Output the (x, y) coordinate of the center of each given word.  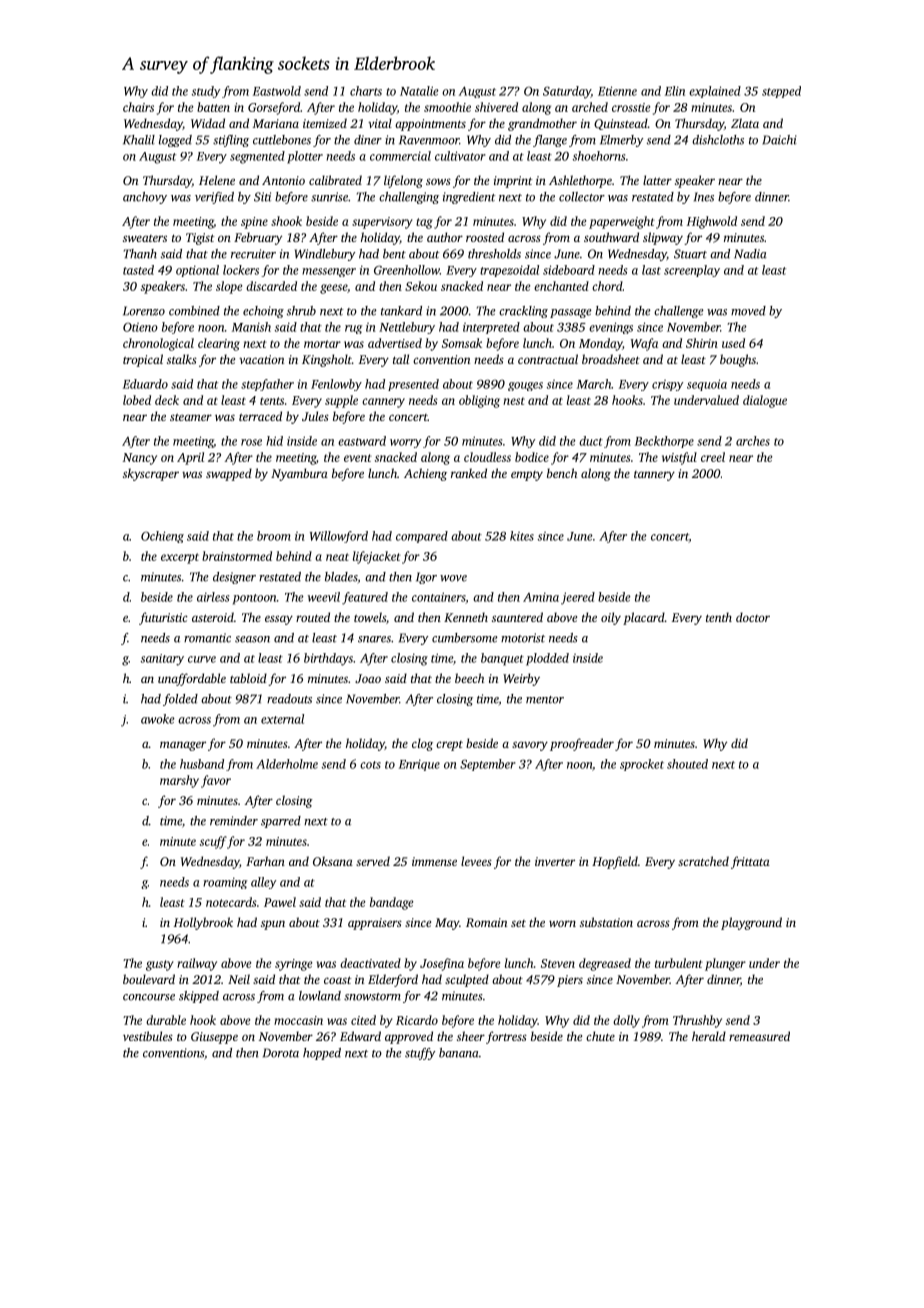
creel (713, 457)
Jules (315, 416)
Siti (262, 197)
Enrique (419, 765)
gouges (525, 386)
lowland (320, 996)
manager (183, 746)
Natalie (419, 91)
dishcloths (718, 140)
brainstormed (237, 556)
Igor (426, 578)
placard (644, 618)
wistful (679, 458)
